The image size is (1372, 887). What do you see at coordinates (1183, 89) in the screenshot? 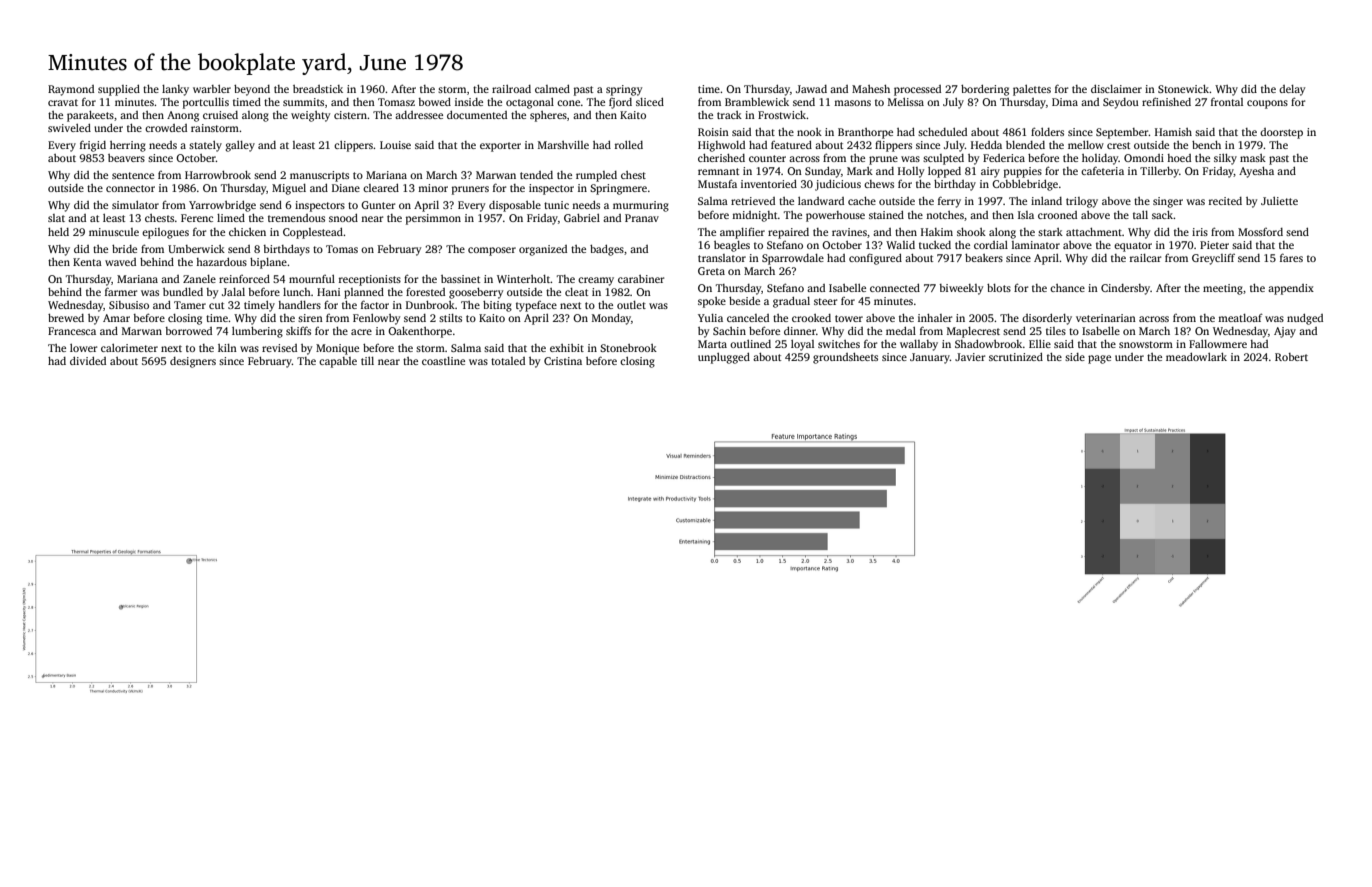
I see `Stonewick` at bounding box center [1183, 89].
